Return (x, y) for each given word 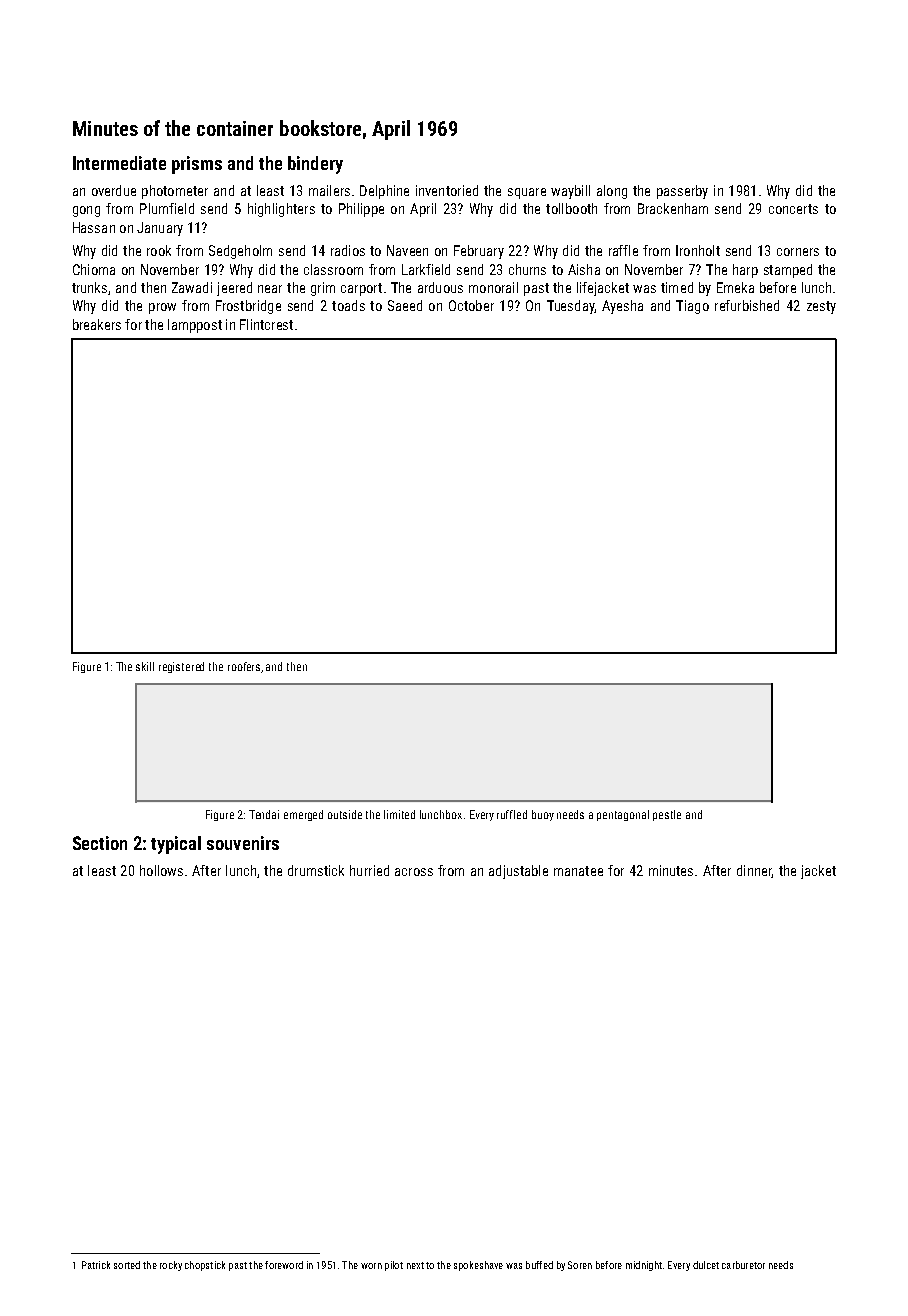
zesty (821, 307)
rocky (171, 1266)
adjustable (518, 872)
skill (145, 666)
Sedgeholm (240, 252)
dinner (754, 871)
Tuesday (570, 307)
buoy (543, 815)
